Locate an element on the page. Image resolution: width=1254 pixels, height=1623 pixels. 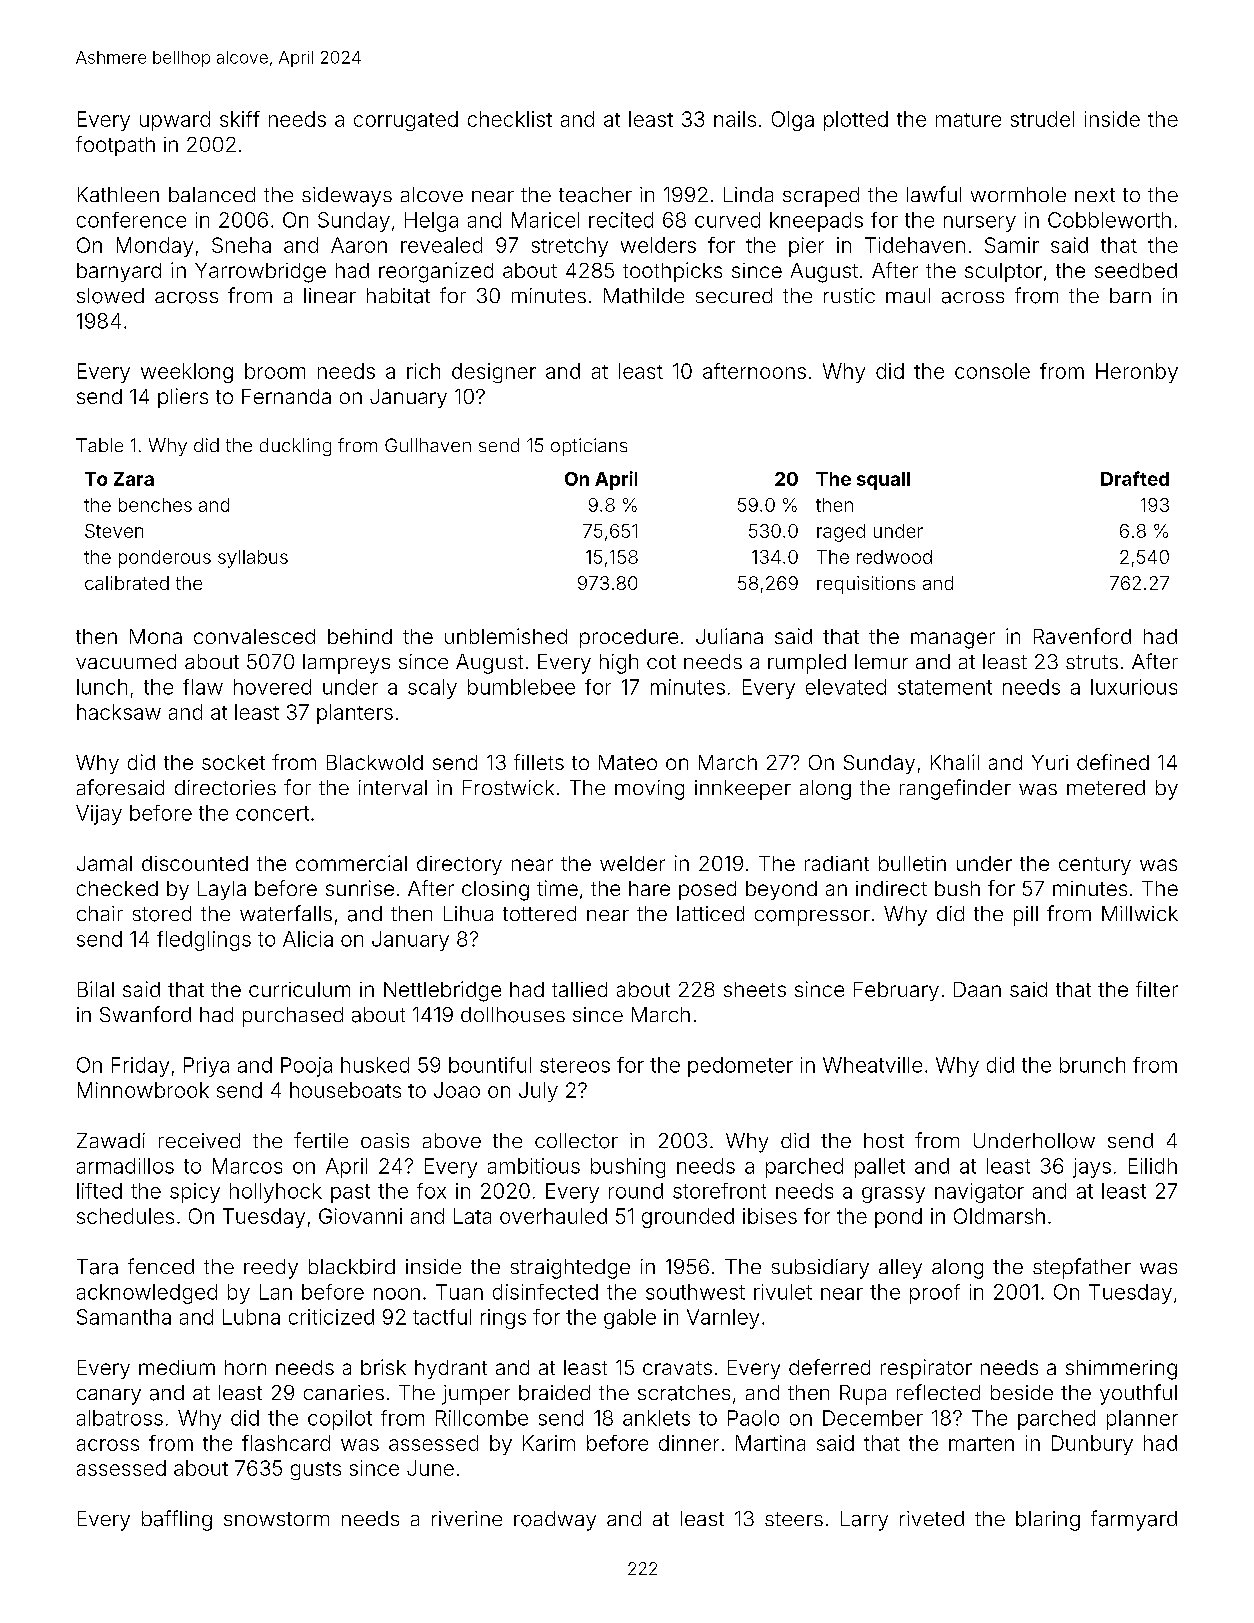
balanced is located at coordinates (212, 194).
